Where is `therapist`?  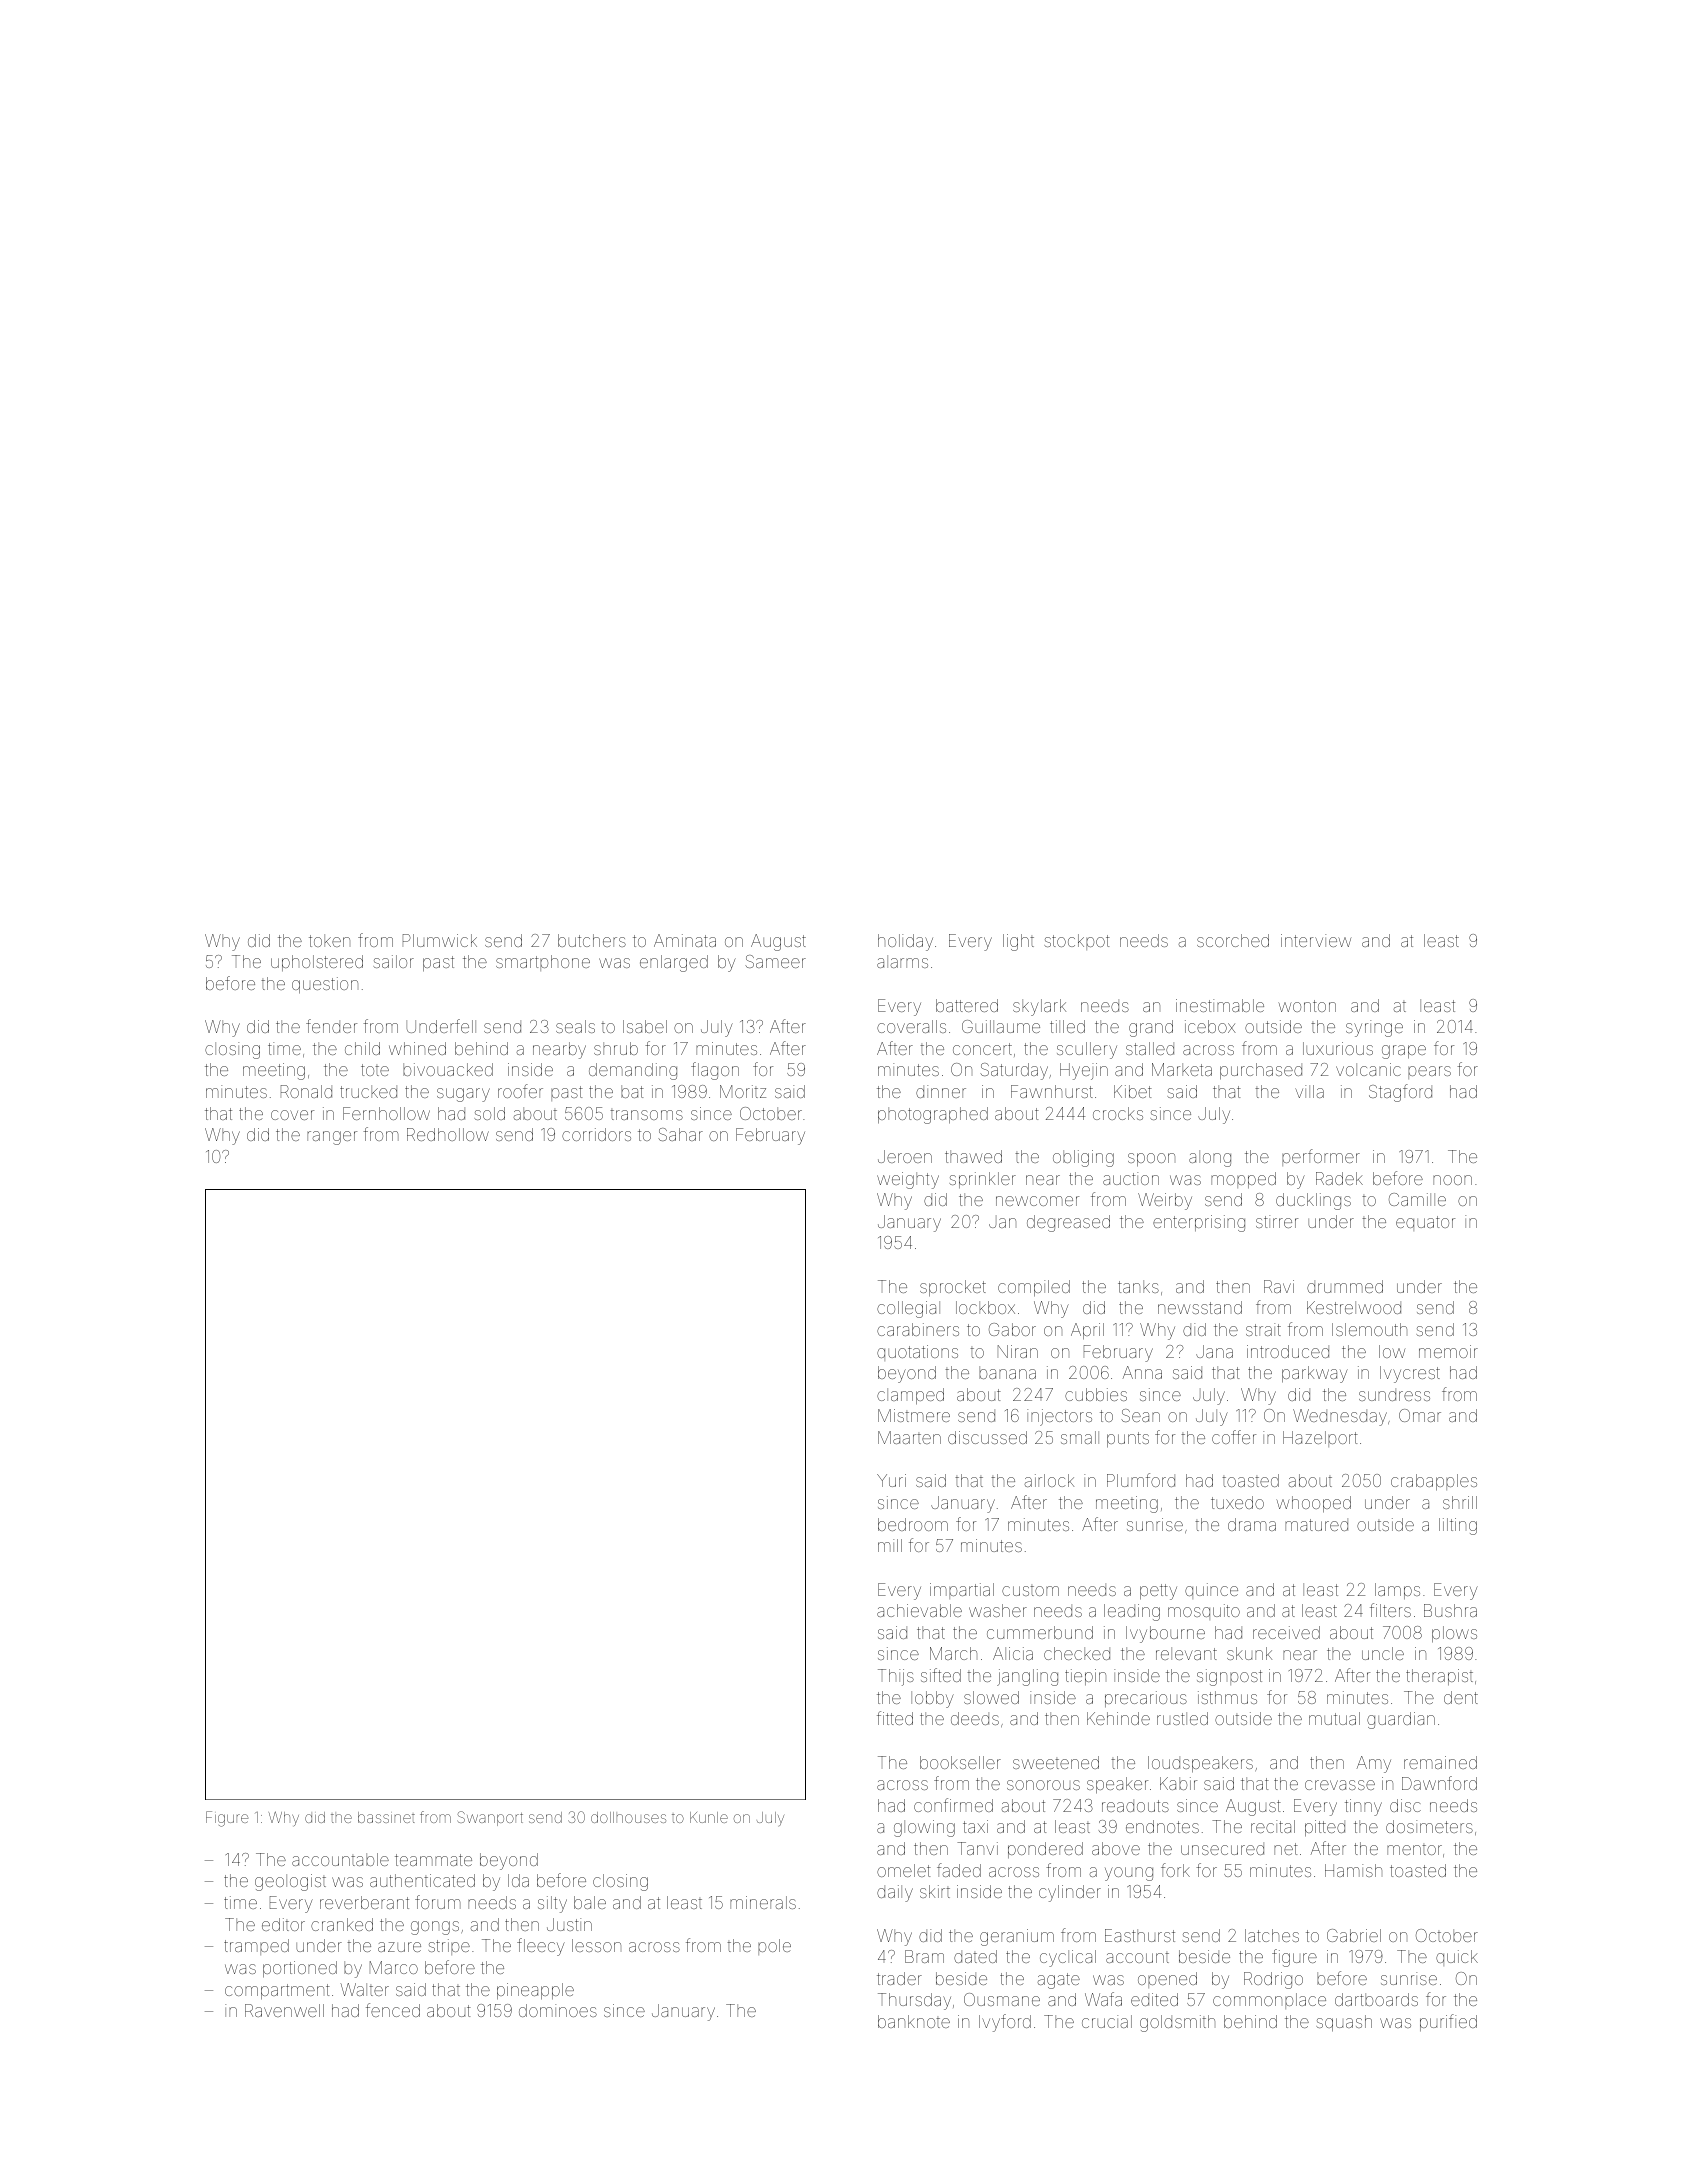 therapist is located at coordinates (1439, 1677).
